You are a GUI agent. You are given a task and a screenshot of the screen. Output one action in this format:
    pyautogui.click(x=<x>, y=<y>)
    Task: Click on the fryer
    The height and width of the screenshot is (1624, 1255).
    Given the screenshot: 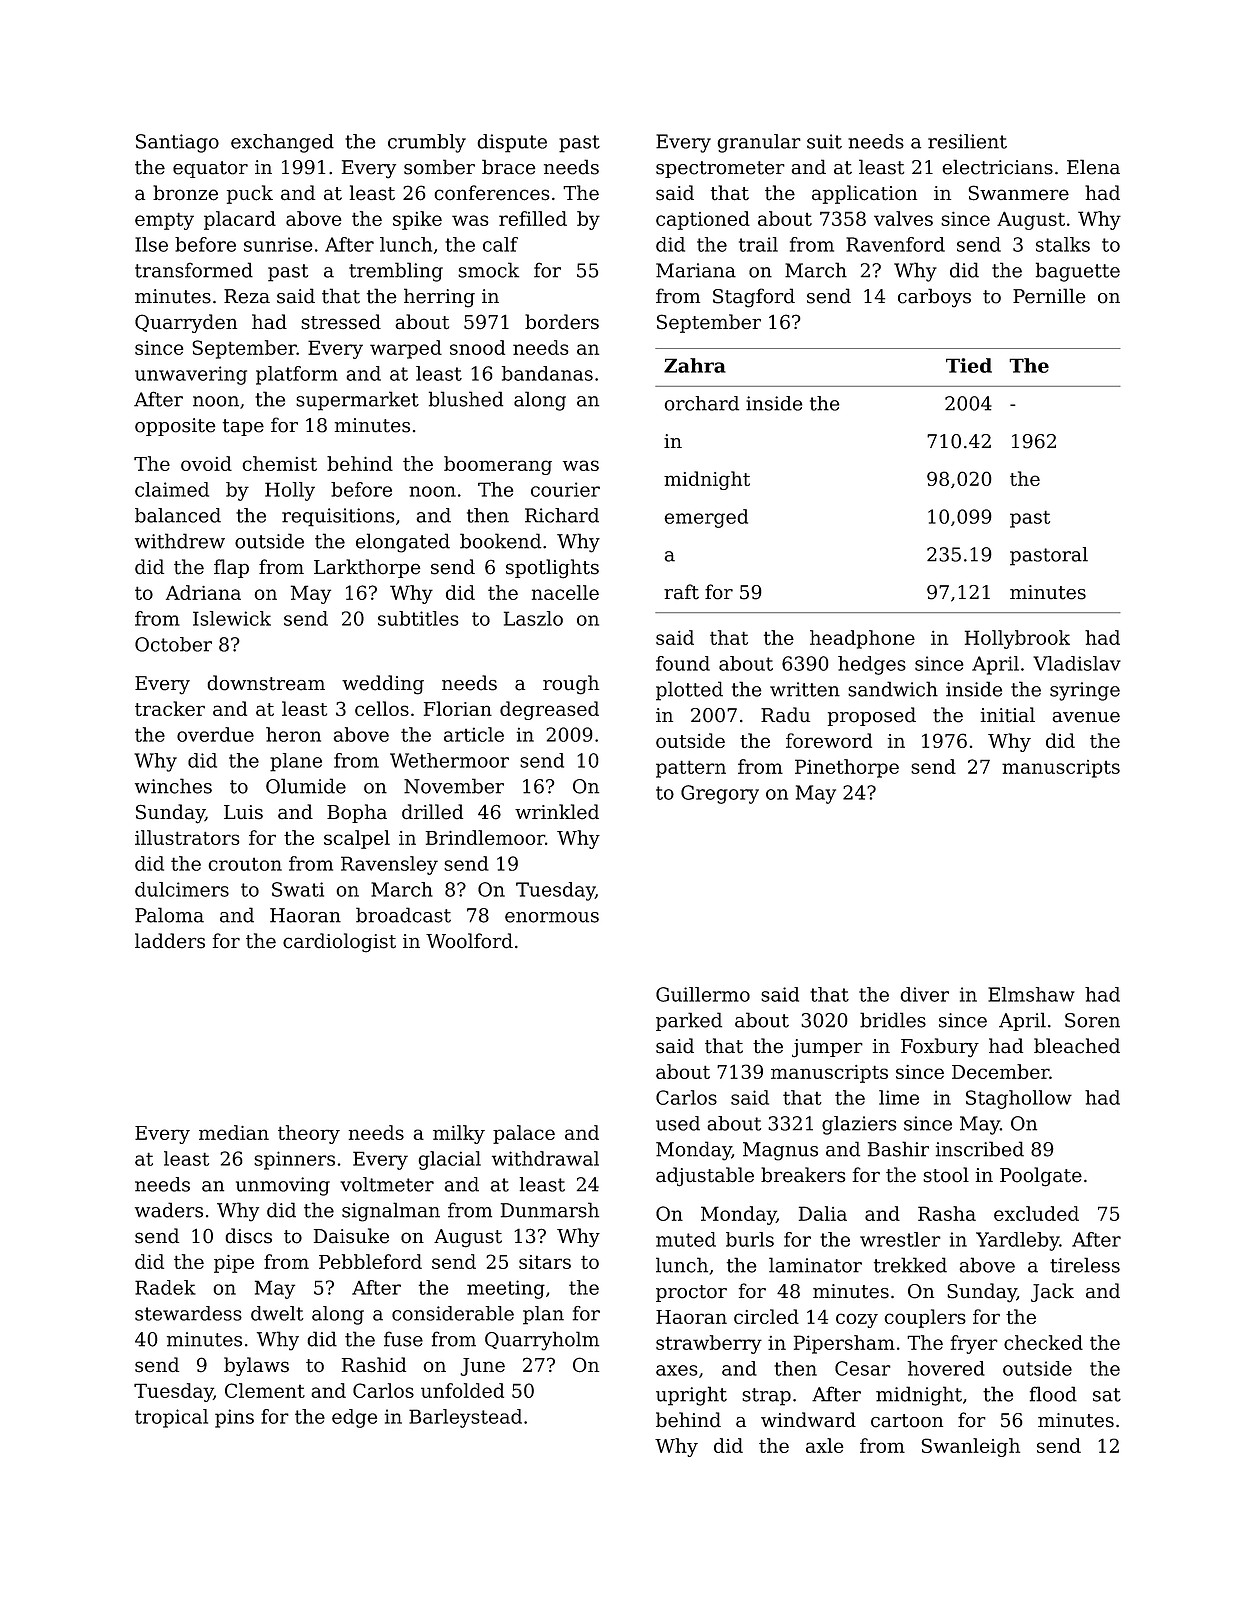 What is the action you would take?
    pyautogui.click(x=974, y=1344)
